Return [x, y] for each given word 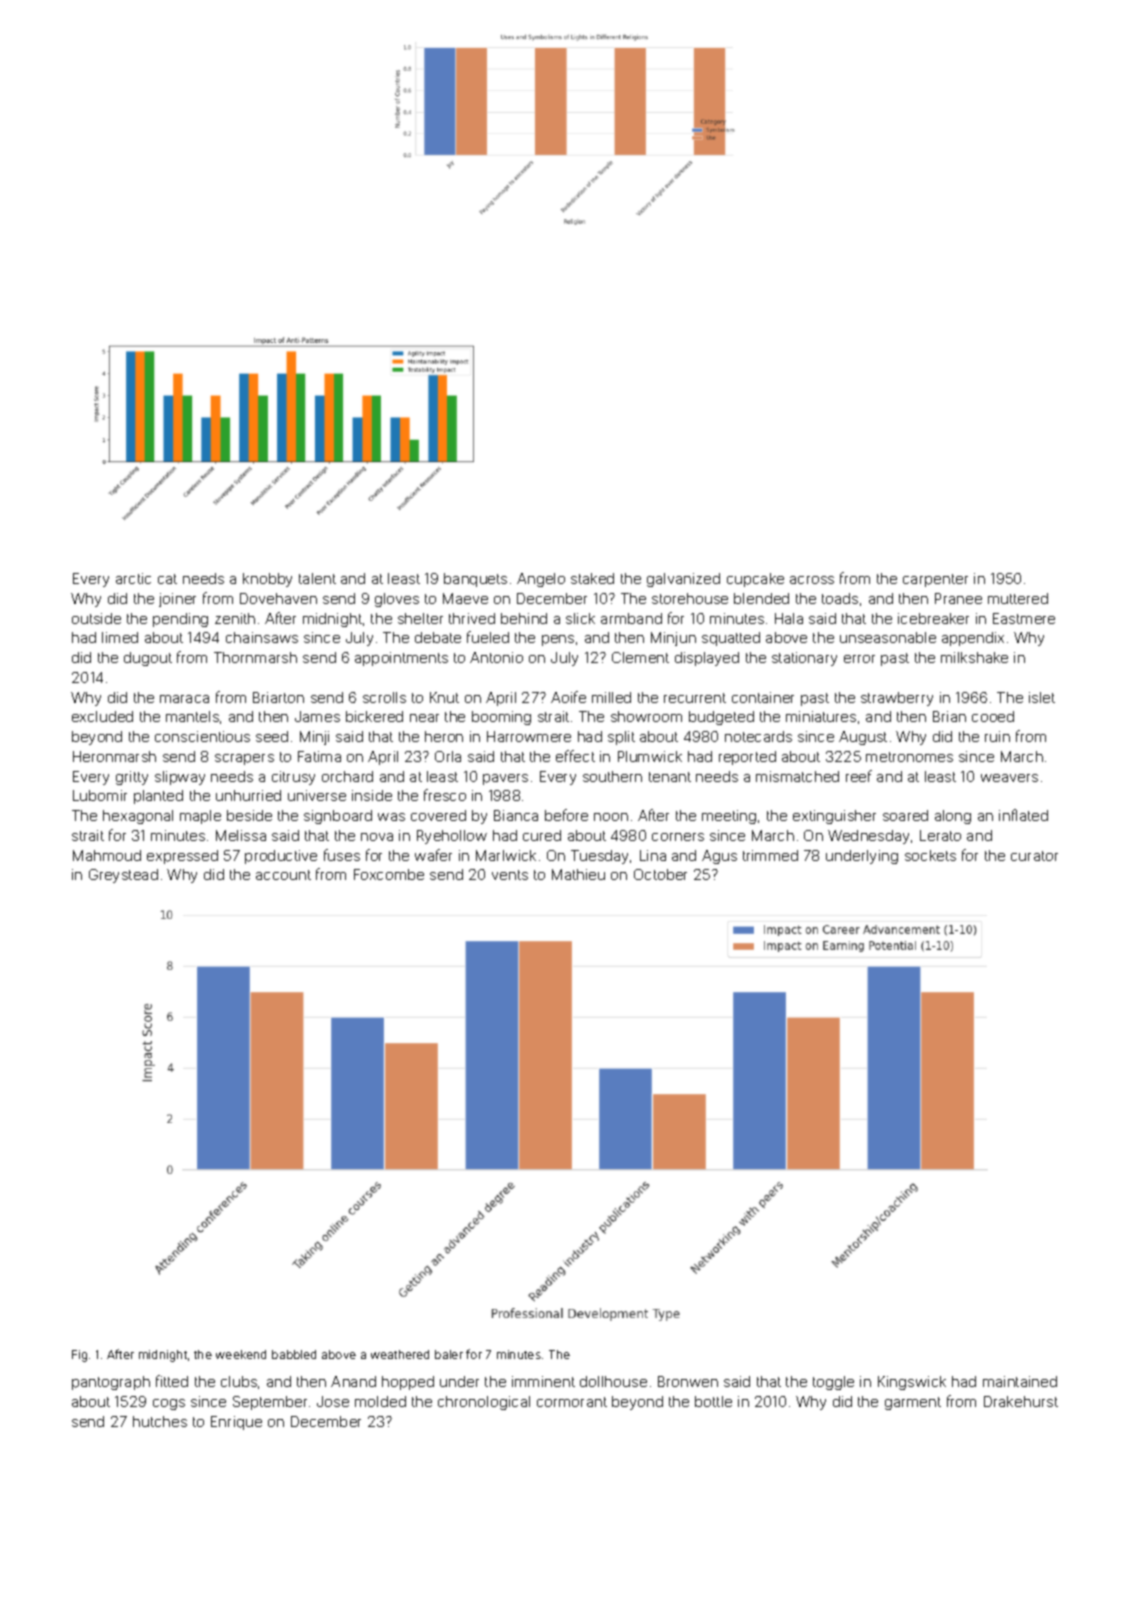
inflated [1023, 815]
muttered [1018, 598]
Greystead [123, 876]
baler [449, 1354]
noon [611, 817]
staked [592, 578]
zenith [235, 618]
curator [1034, 856]
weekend [241, 1354]
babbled [294, 1354]
